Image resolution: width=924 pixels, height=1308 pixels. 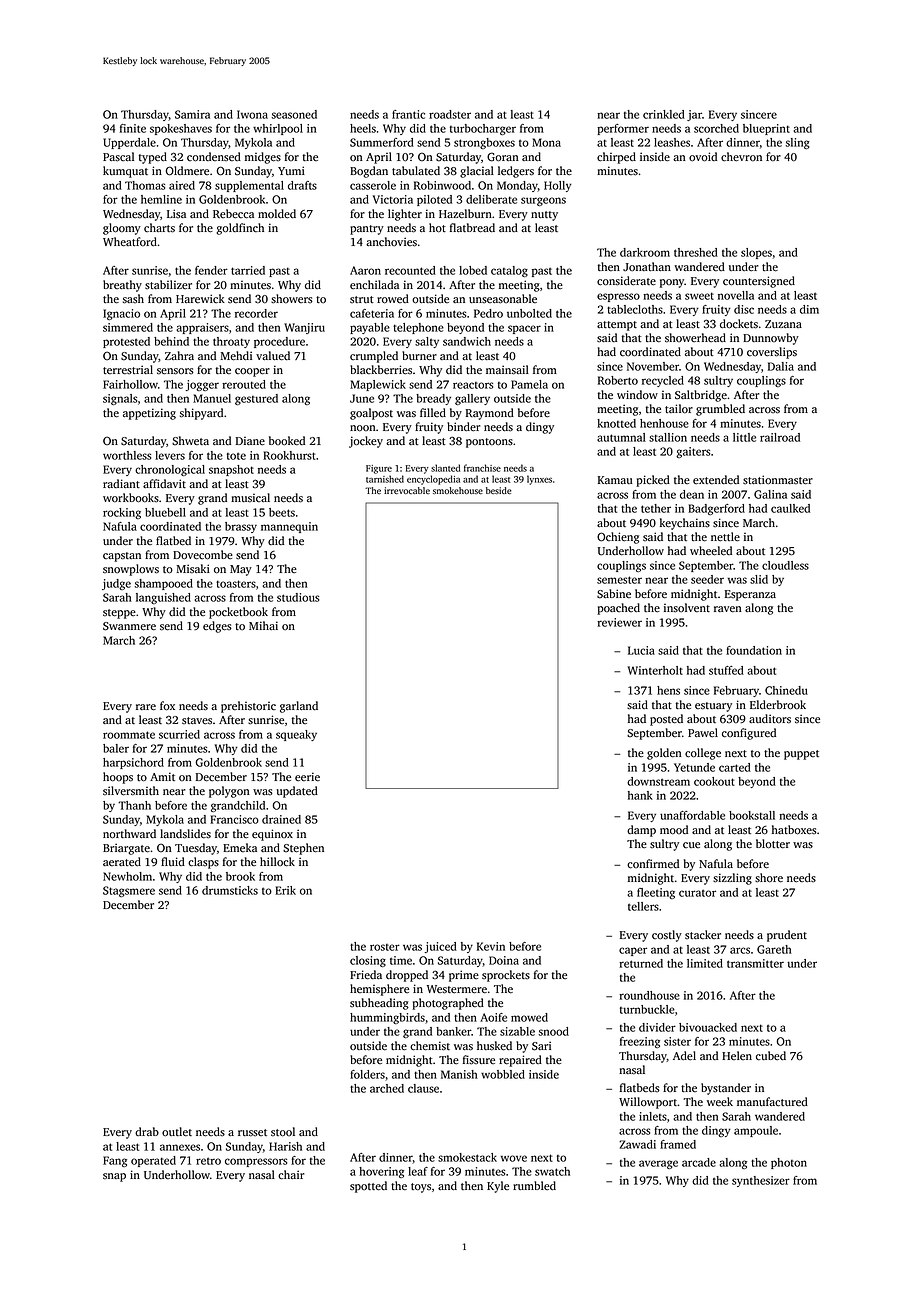 I want to click on sling, so click(x=798, y=143).
